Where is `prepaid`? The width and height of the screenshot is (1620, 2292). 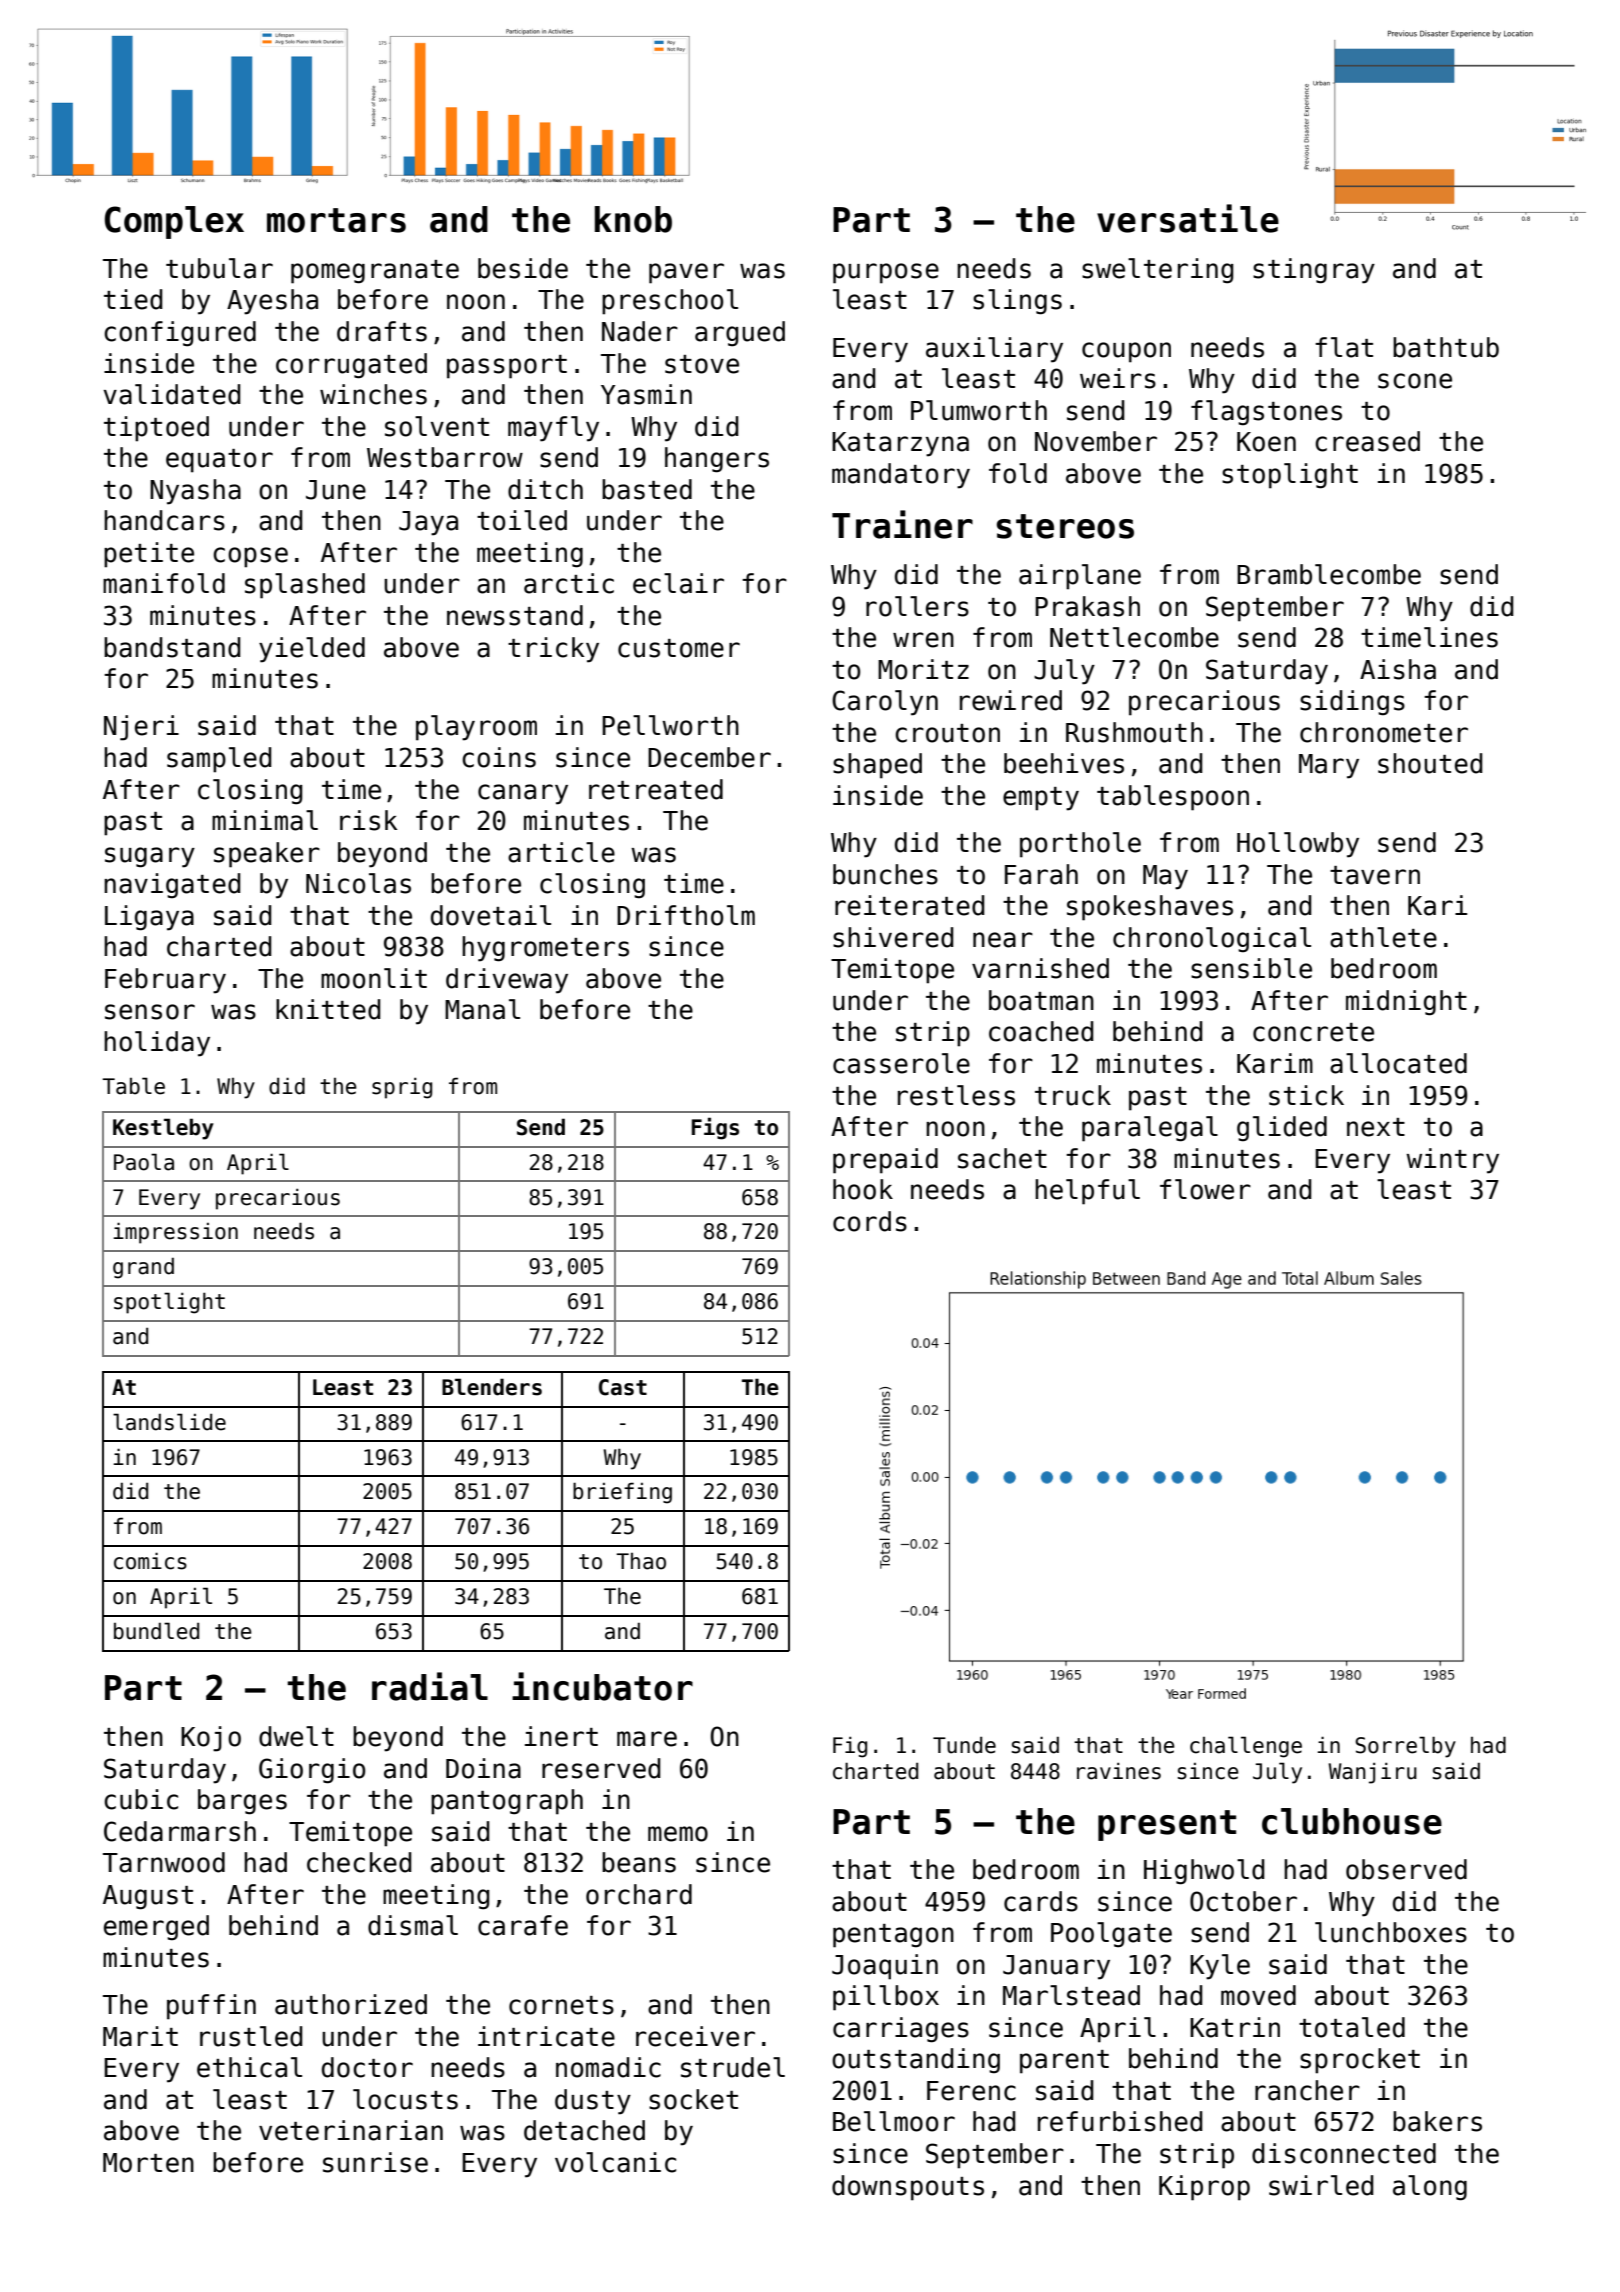 prepaid is located at coordinates (885, 1161).
